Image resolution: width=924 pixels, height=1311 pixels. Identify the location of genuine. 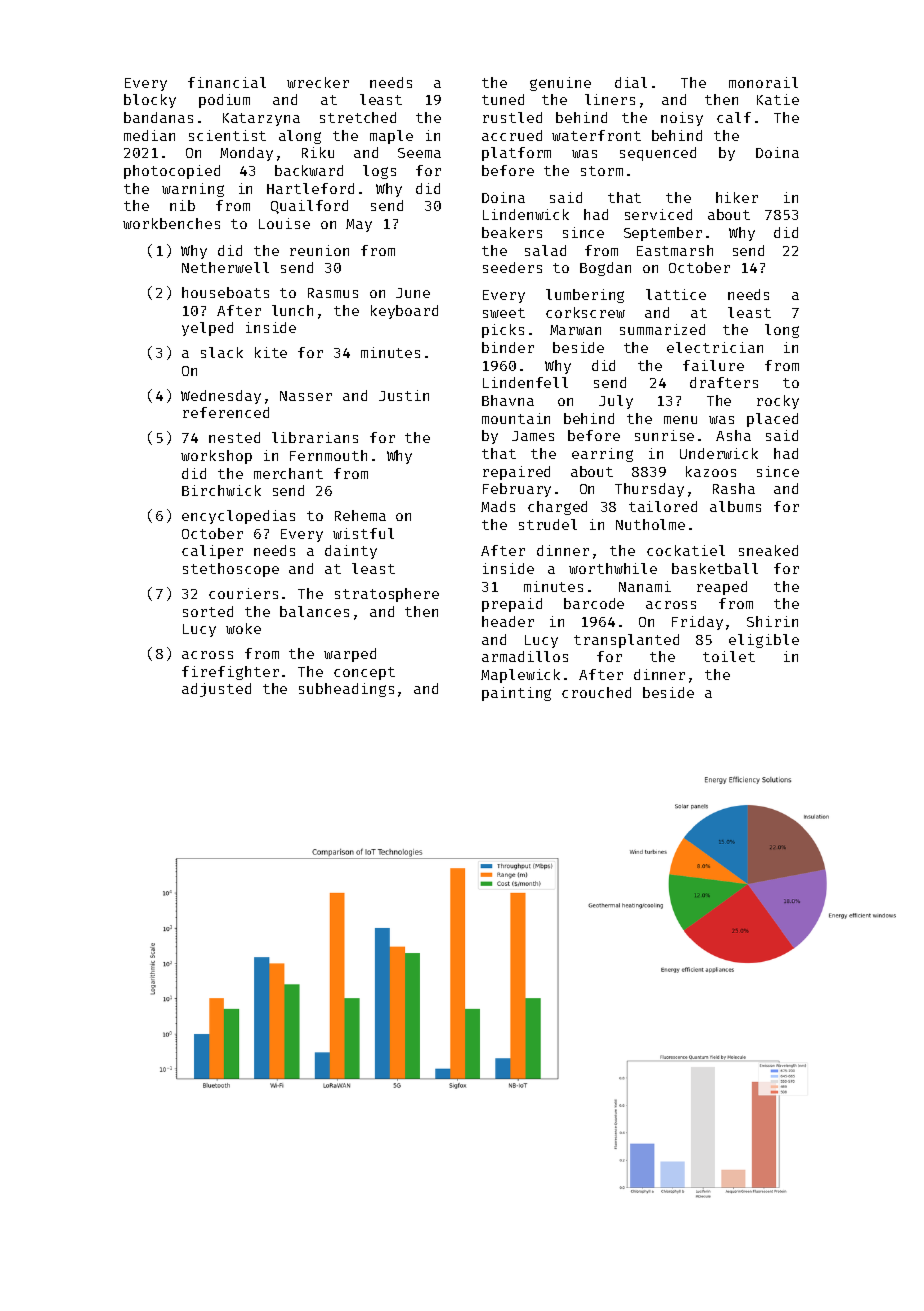
(560, 84).
